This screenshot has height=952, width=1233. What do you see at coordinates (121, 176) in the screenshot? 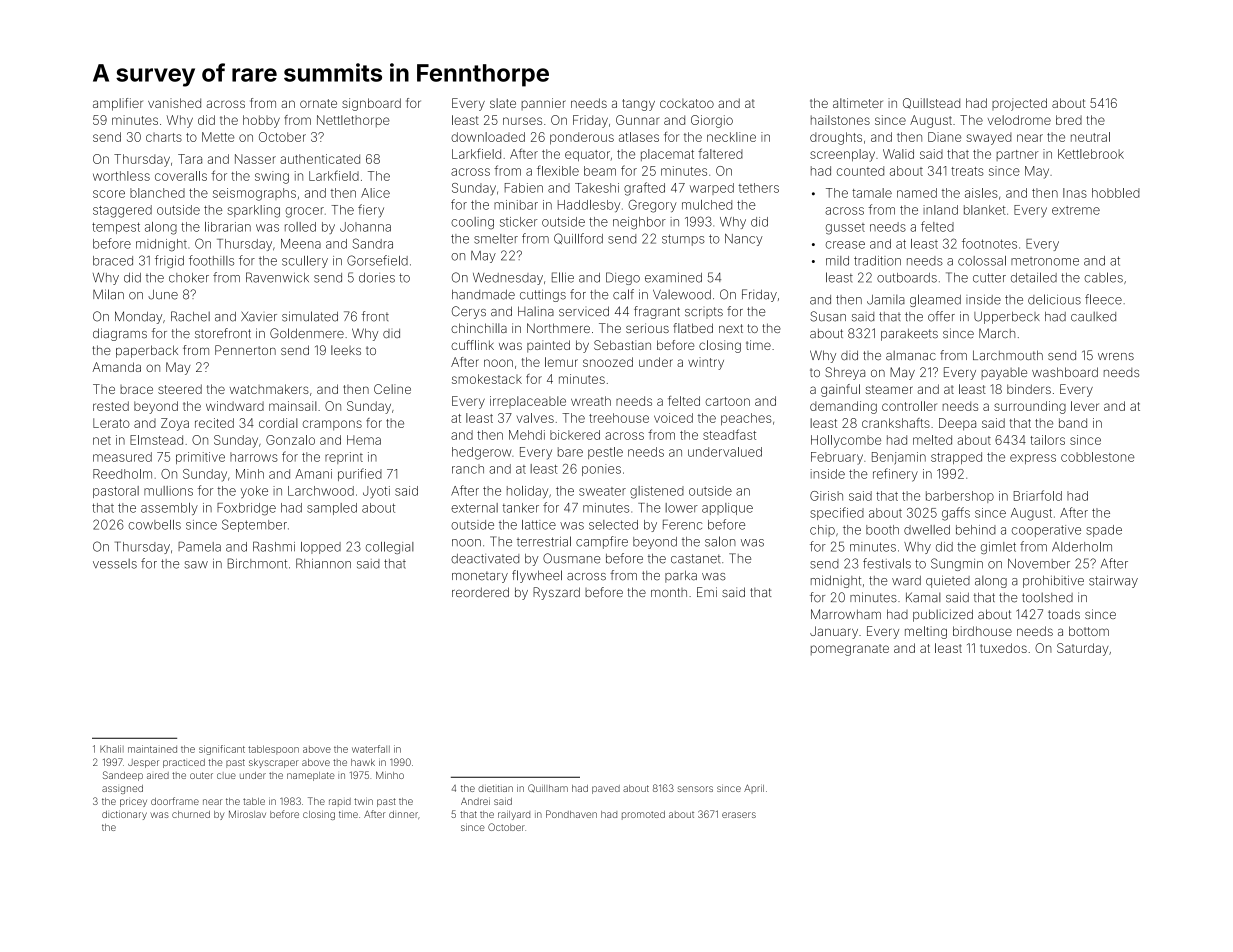
I see `worthless` at bounding box center [121, 176].
